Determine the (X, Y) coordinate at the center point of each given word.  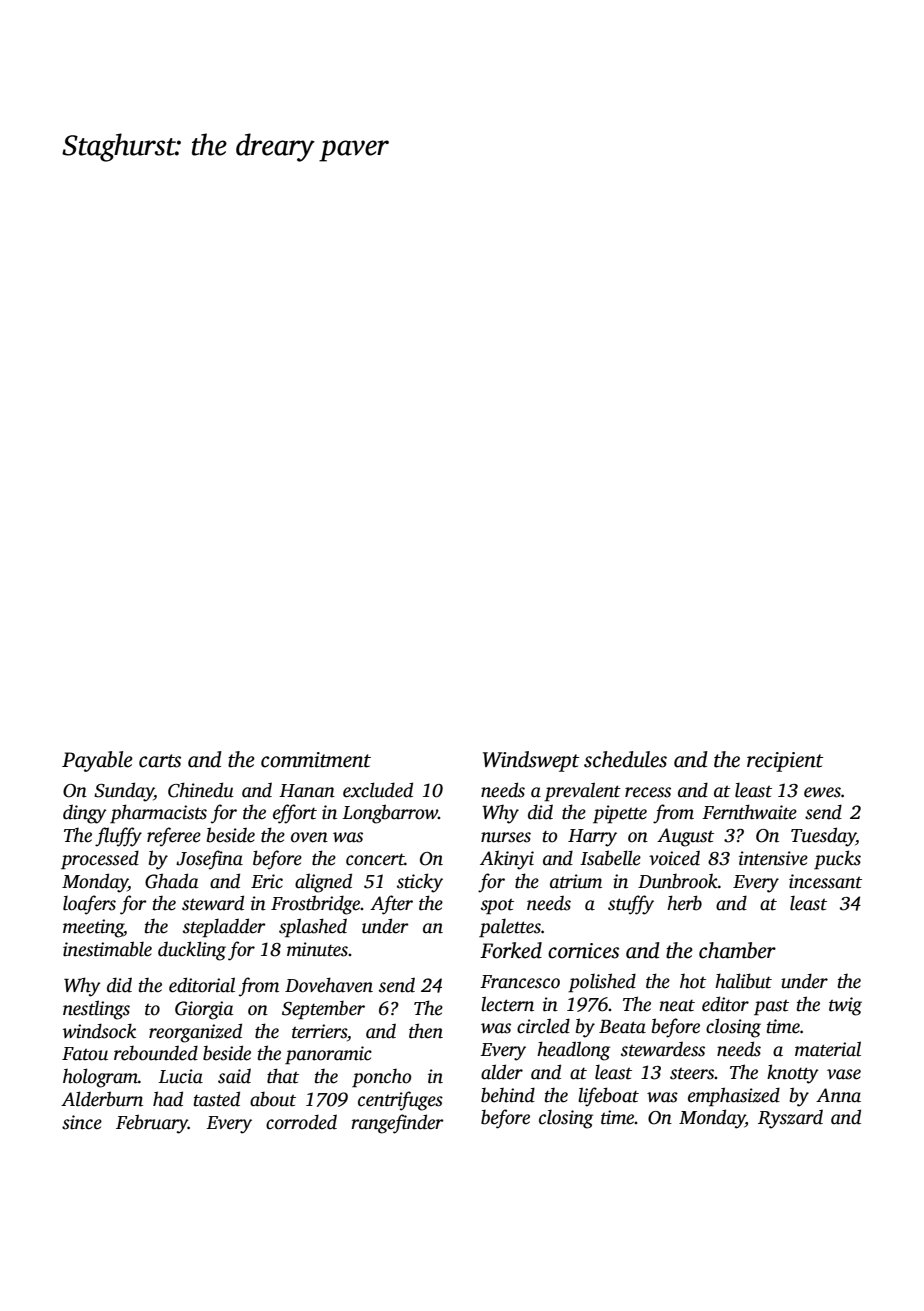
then (426, 1031)
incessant (825, 881)
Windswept (531, 761)
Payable (97, 761)
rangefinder (397, 1124)
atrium (576, 881)
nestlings (96, 1010)
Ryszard (790, 1119)
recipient (785, 762)
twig (845, 1006)
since (82, 1122)
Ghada (172, 881)
